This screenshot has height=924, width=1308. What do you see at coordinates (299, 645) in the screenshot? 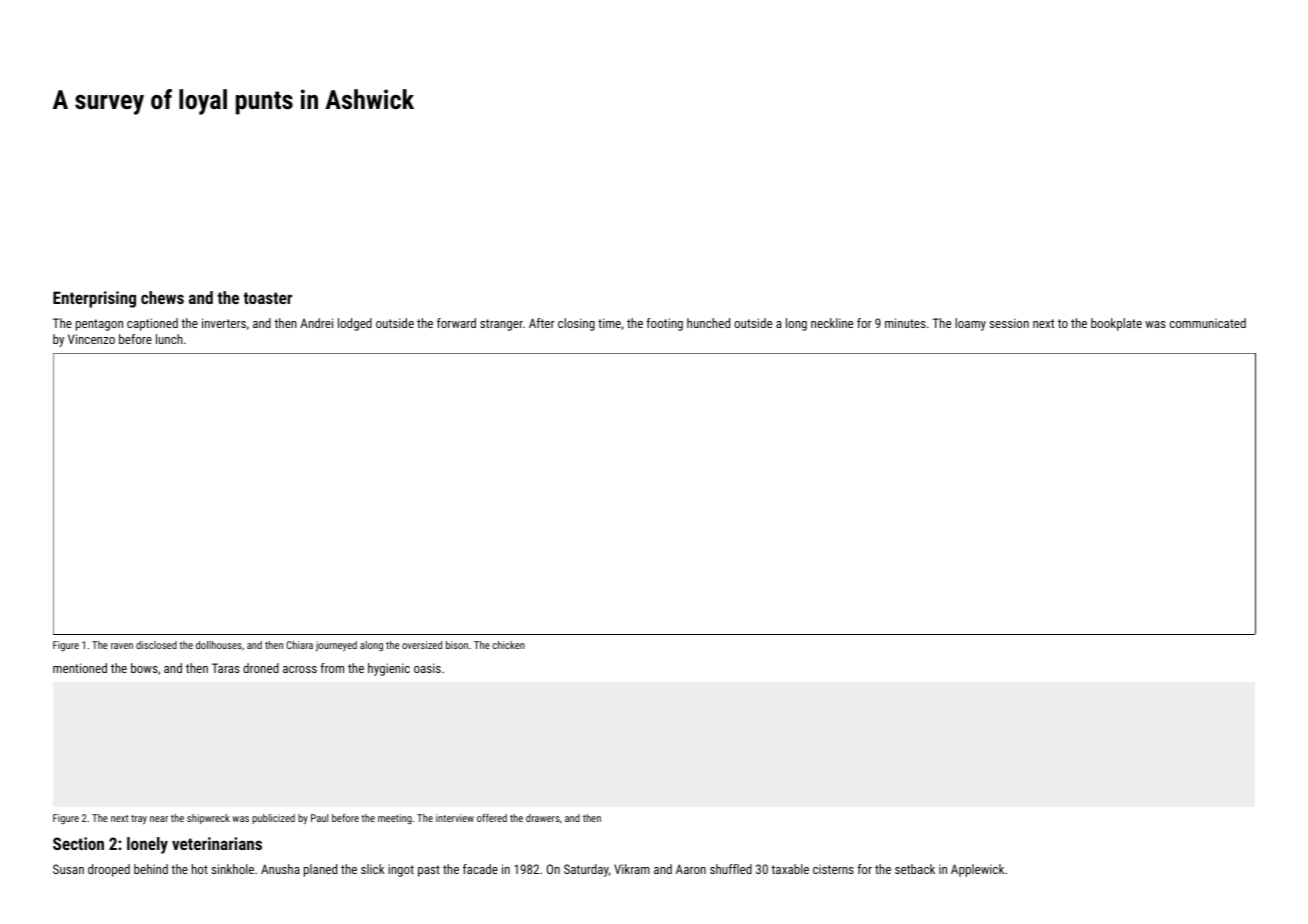
I see `Chiara` at bounding box center [299, 645].
